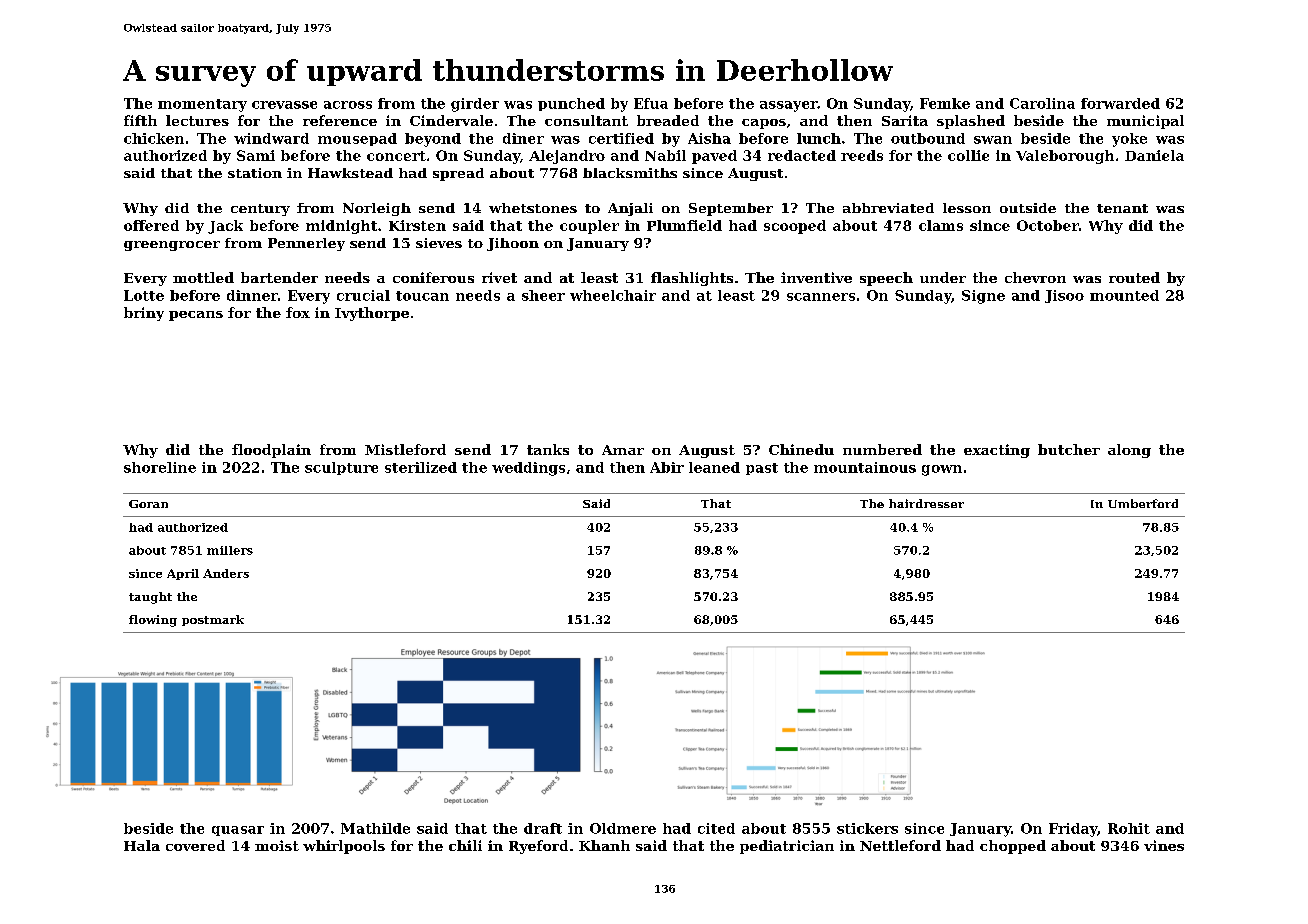  What do you see at coordinates (341, 468) in the image?
I see `sculpture` at bounding box center [341, 468].
